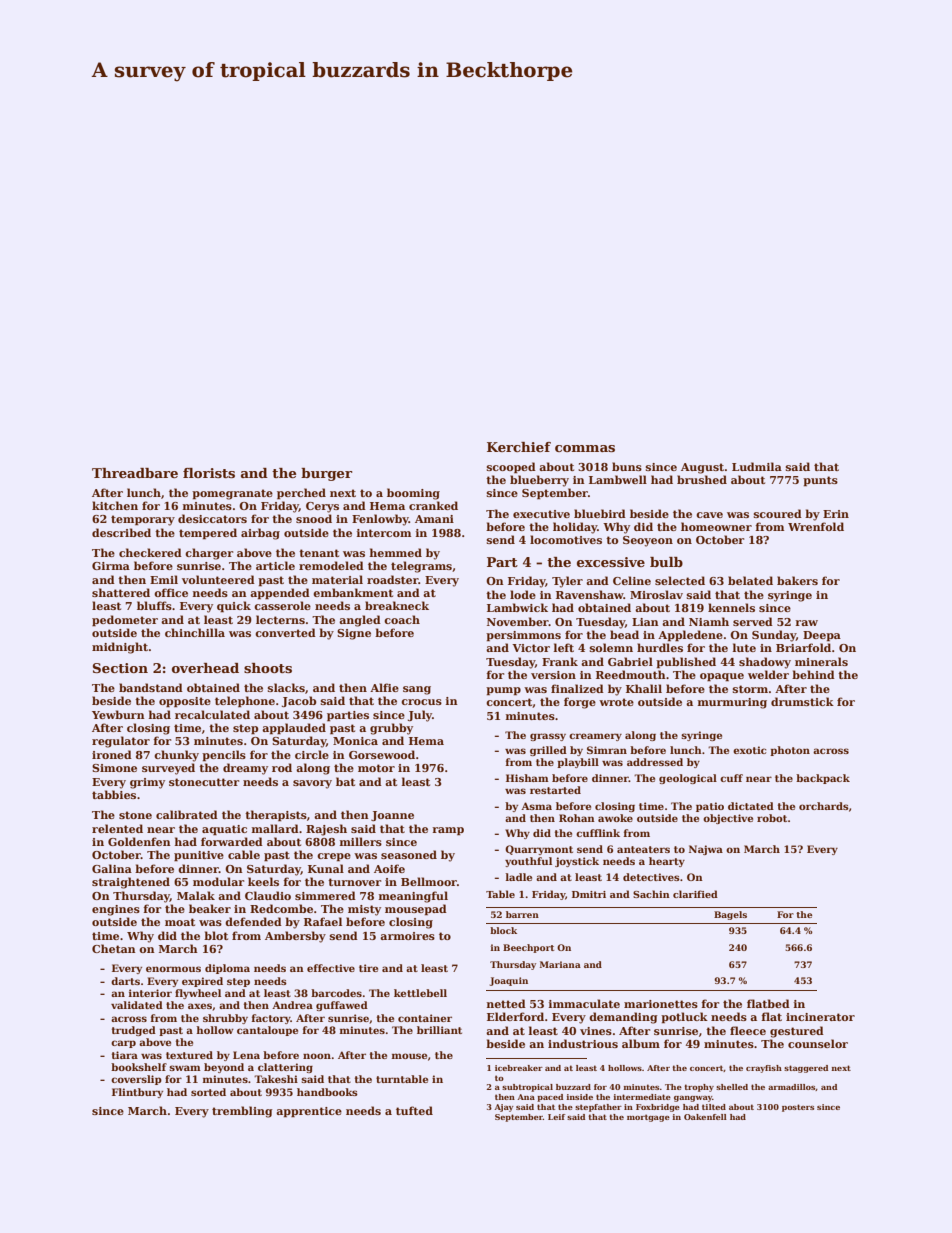 The height and width of the image is (1233, 952). Describe the element at coordinates (820, 481) in the image. I see `punts` at that location.
